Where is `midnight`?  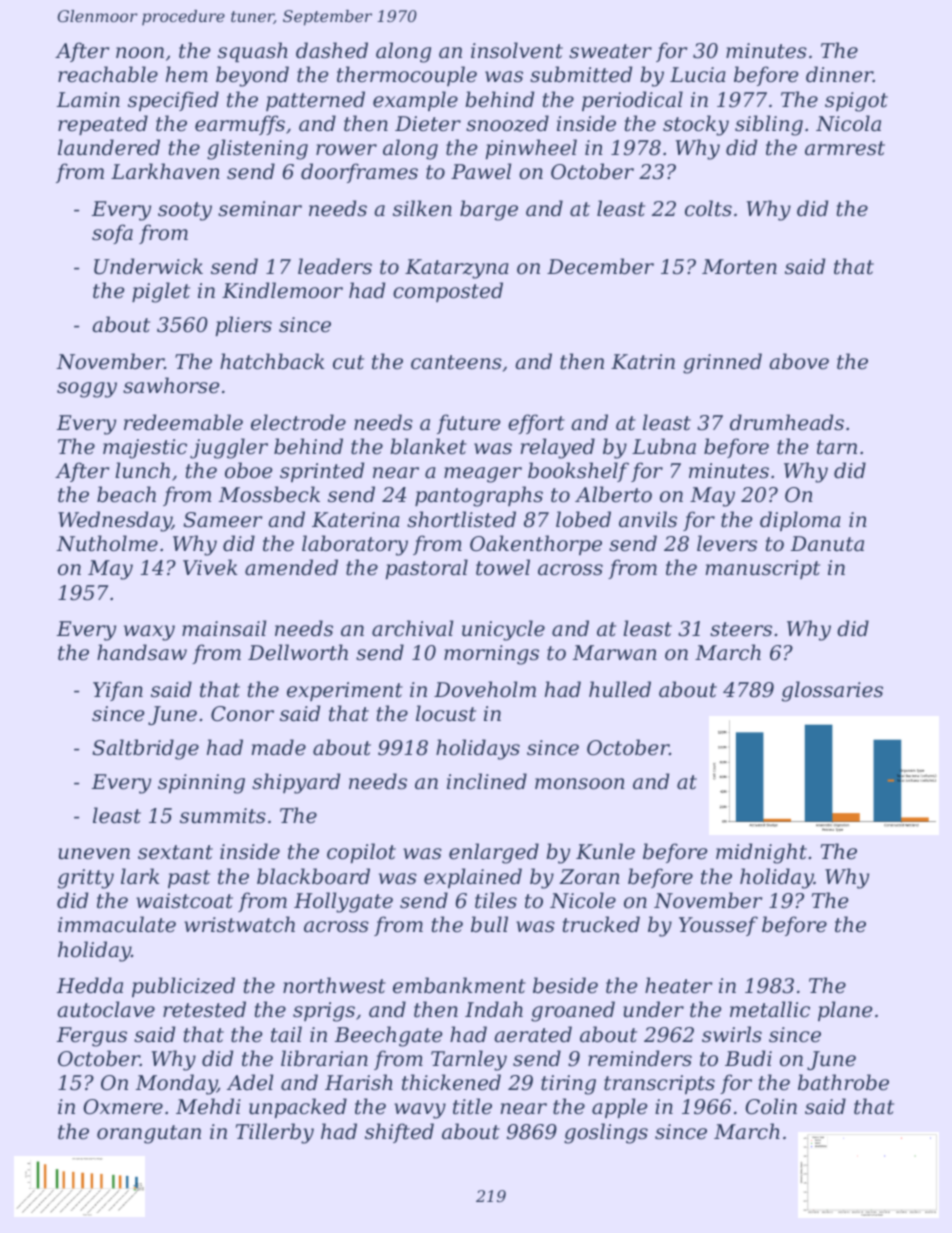 midnight is located at coordinates (761, 853).
